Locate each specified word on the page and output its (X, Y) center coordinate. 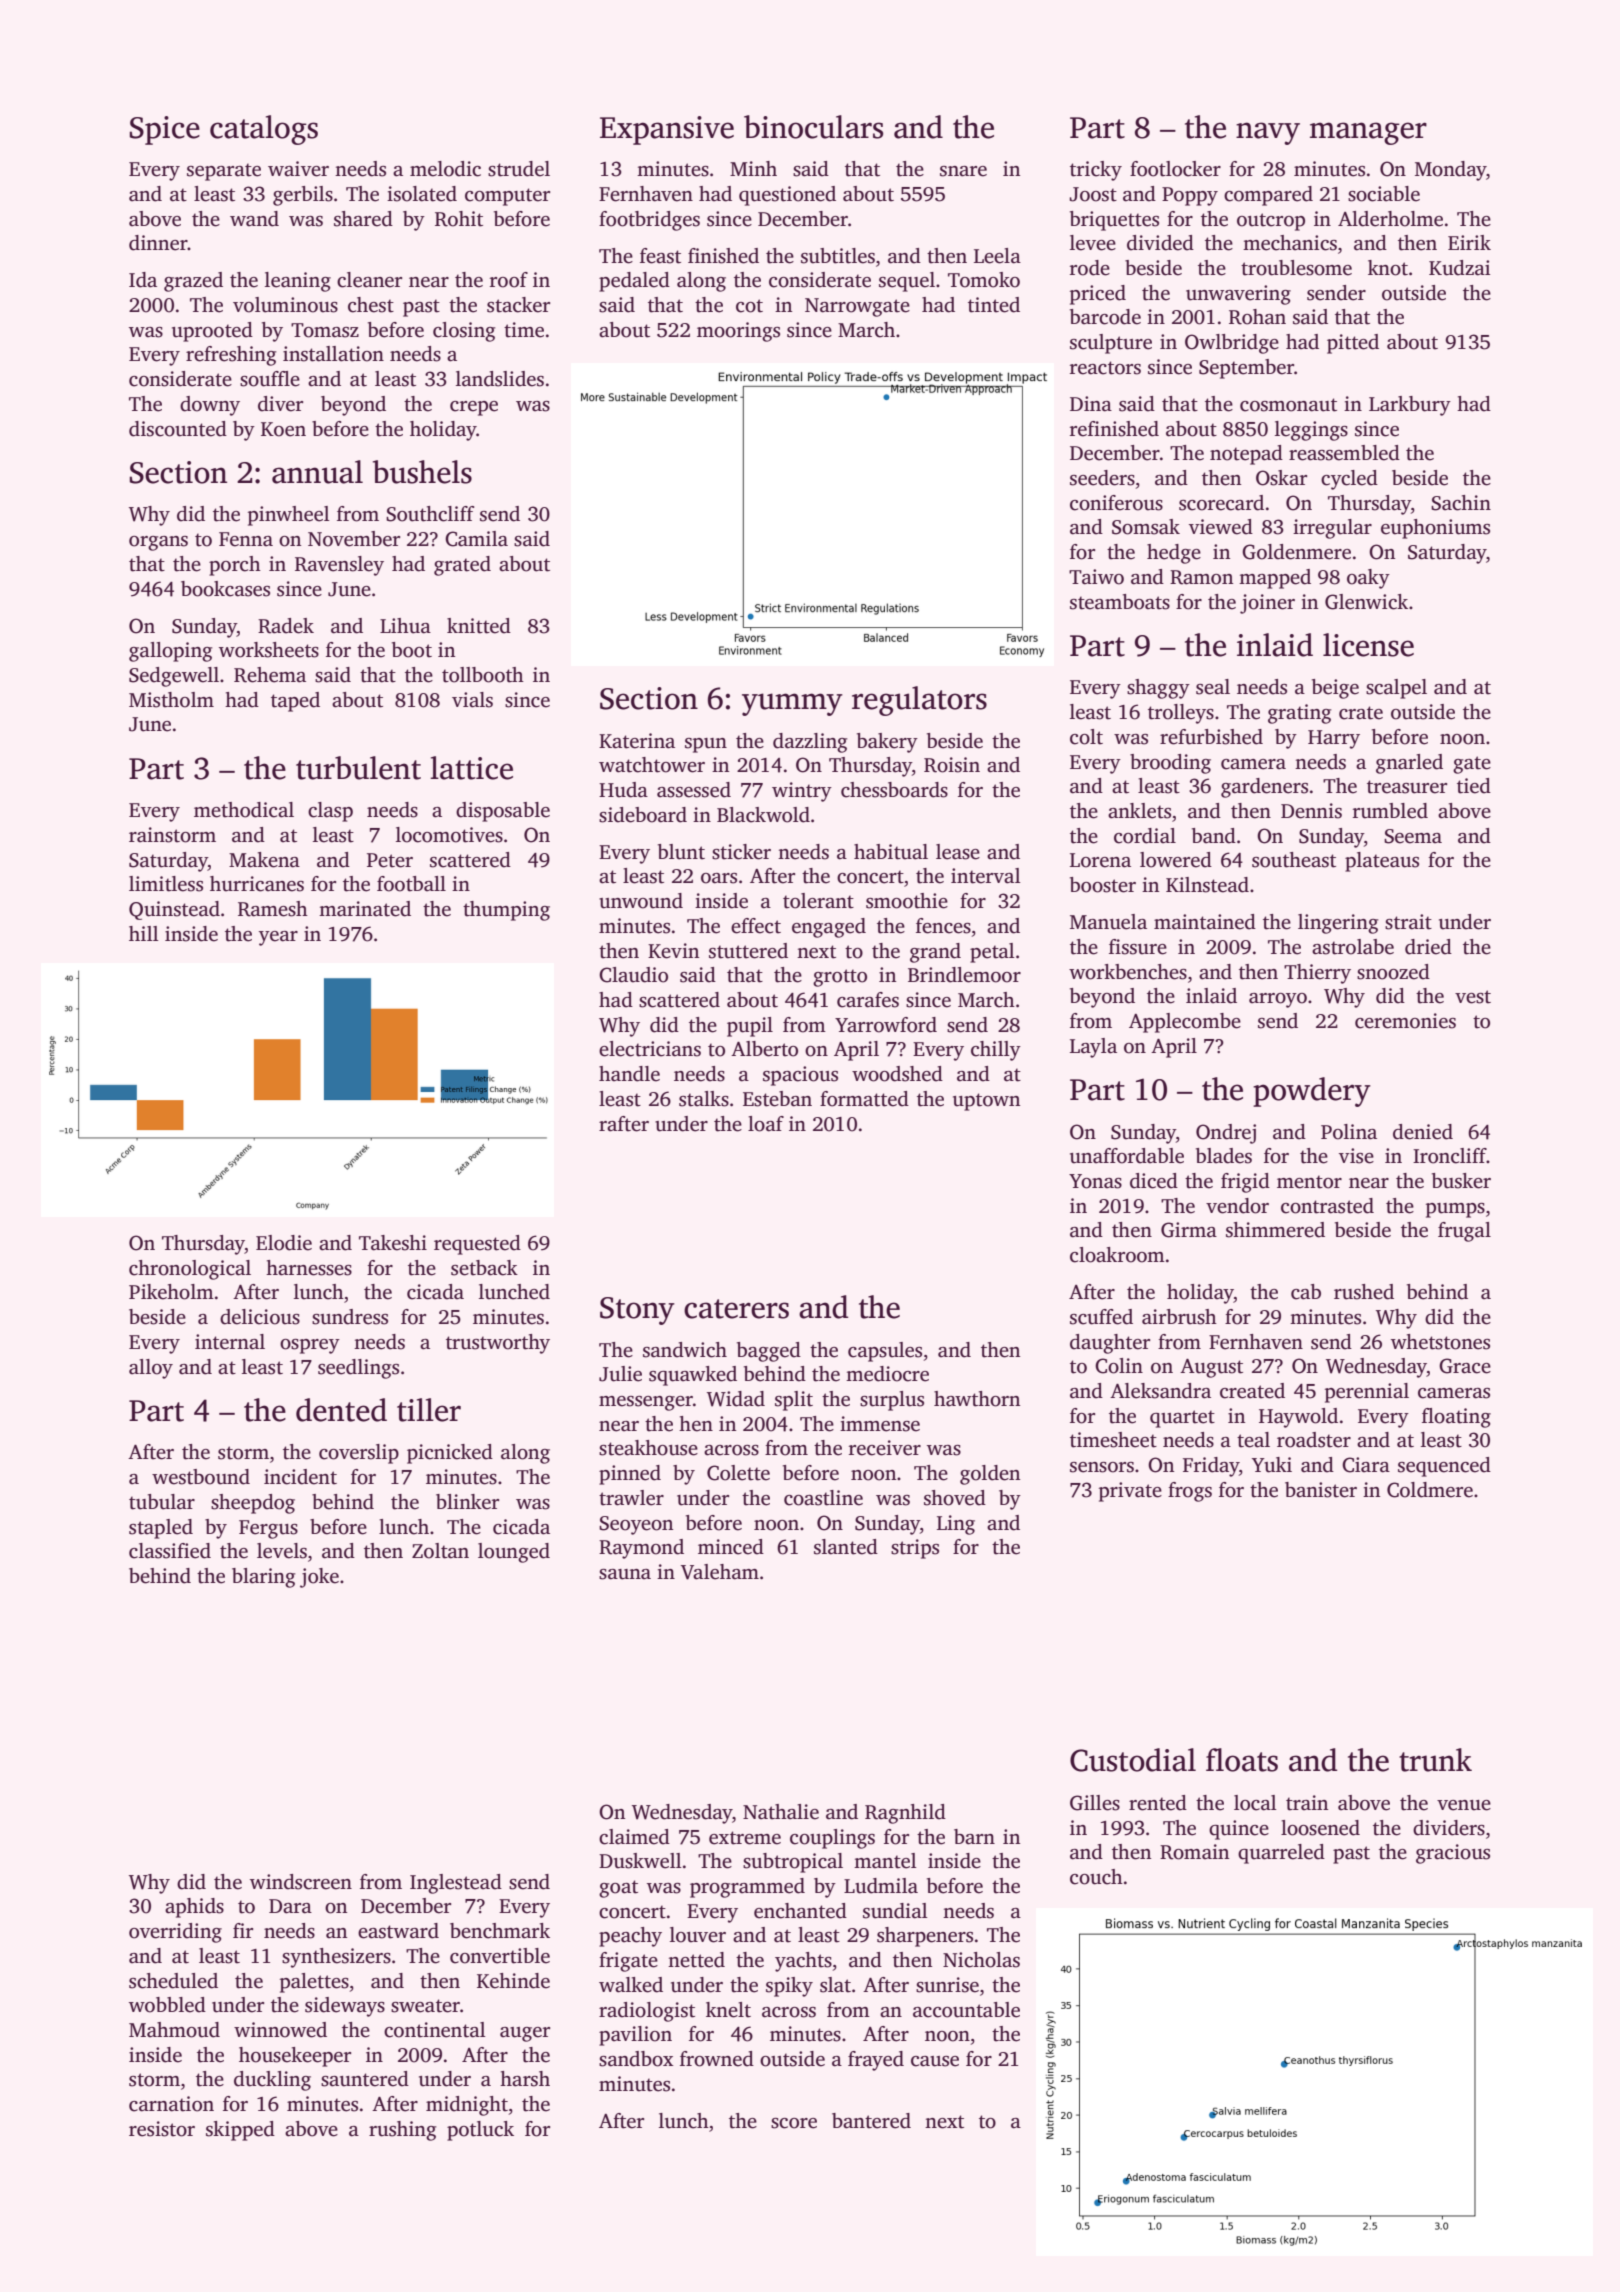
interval (986, 876)
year (278, 938)
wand (254, 219)
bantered (871, 2121)
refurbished (1211, 737)
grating (1299, 714)
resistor (162, 2129)
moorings (738, 332)
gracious (1453, 1854)
